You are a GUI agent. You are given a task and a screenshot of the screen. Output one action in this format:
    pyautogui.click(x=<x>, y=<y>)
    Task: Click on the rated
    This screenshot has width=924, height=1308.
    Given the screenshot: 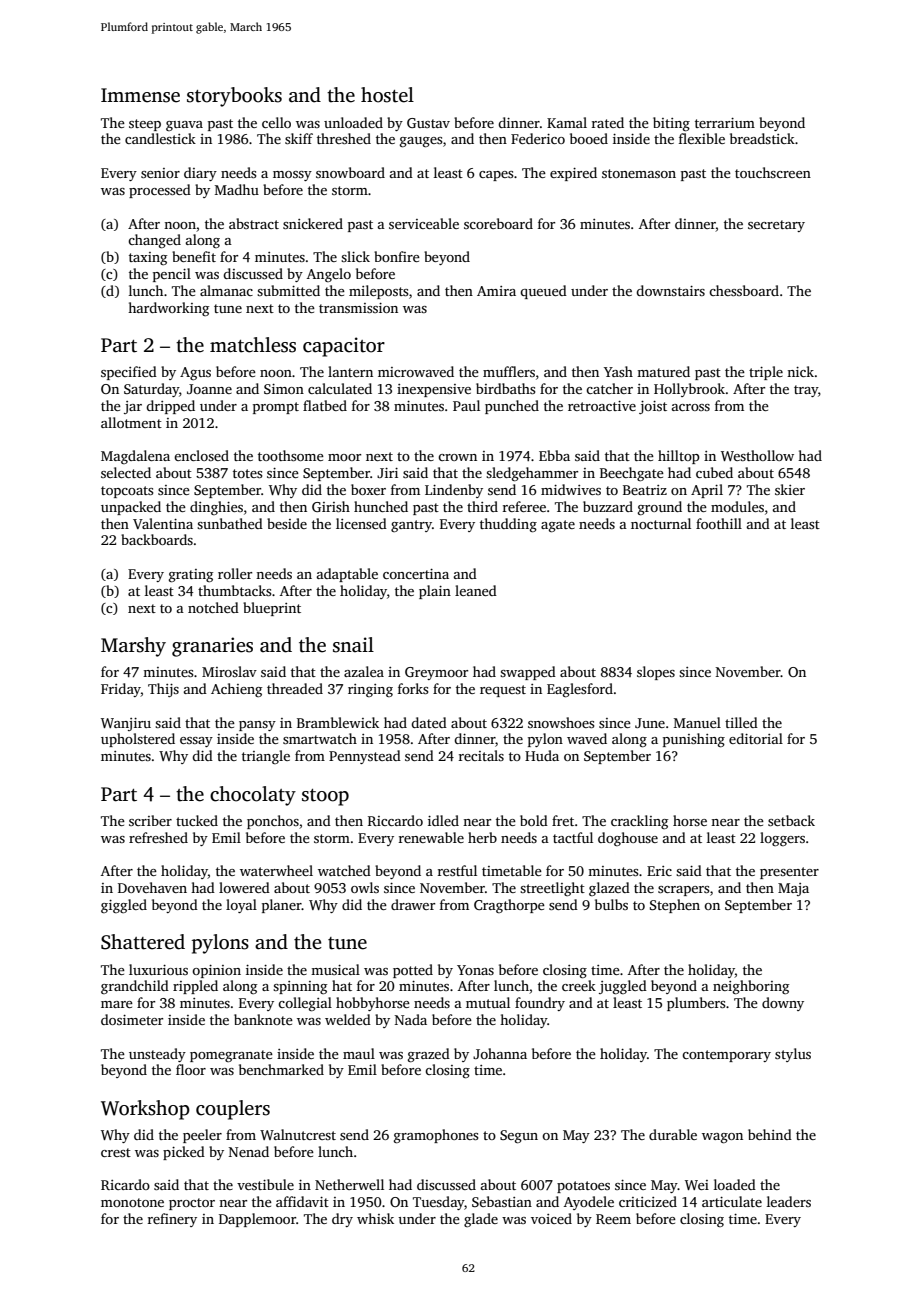 What is the action you would take?
    pyautogui.click(x=608, y=122)
